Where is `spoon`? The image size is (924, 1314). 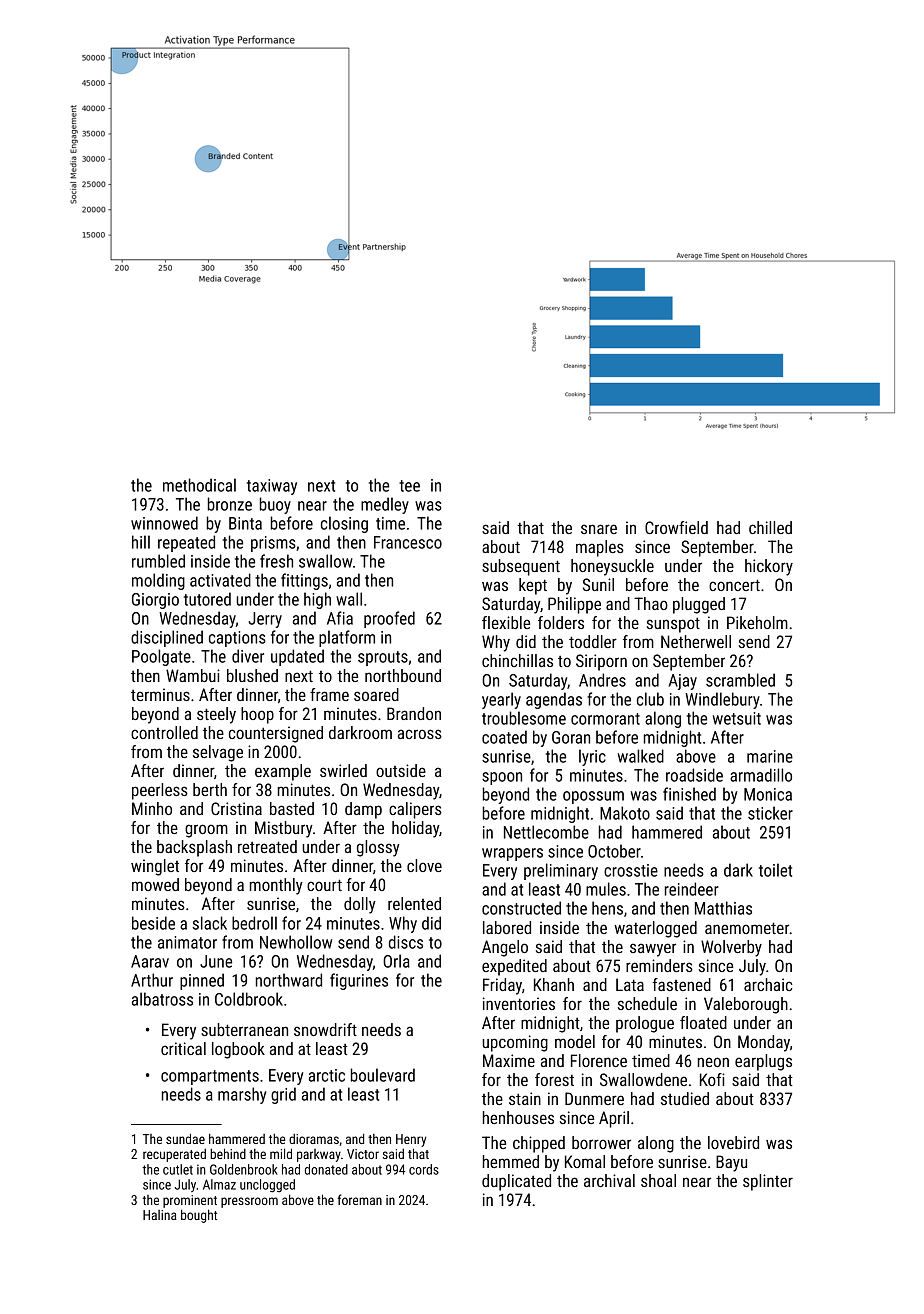
spoon is located at coordinates (502, 778).
